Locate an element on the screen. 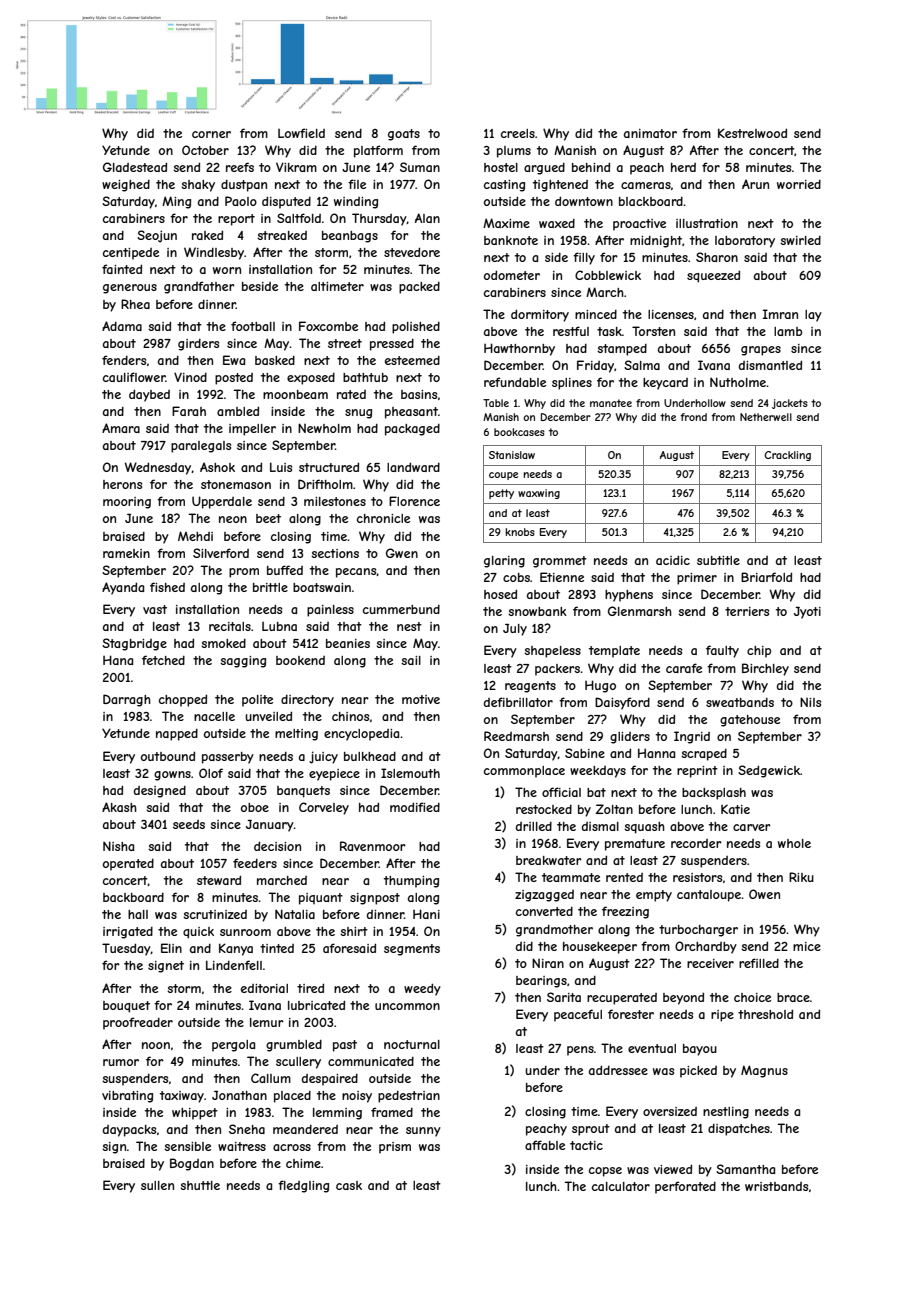  corner is located at coordinates (211, 134).
